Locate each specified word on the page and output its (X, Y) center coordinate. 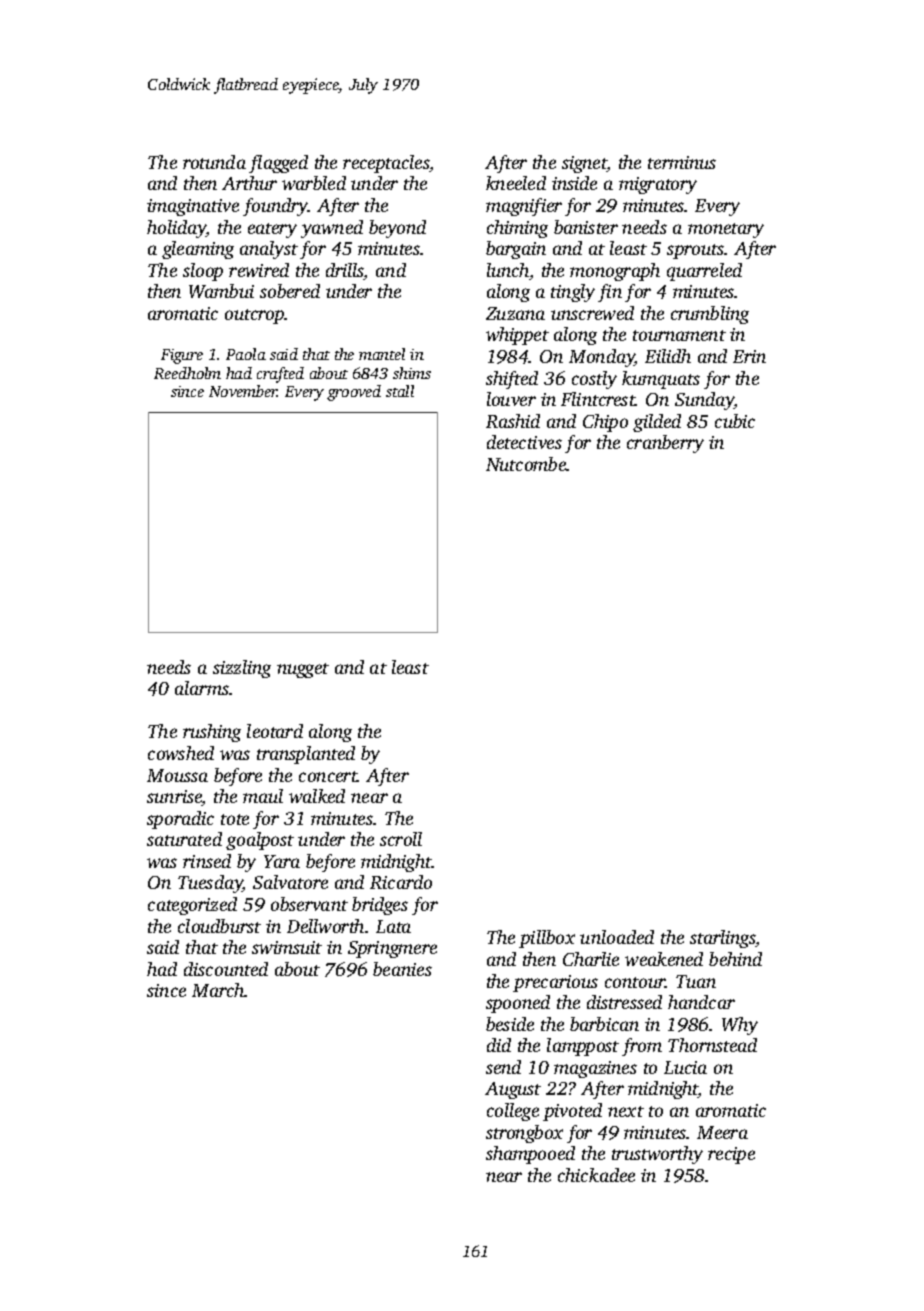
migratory (658, 185)
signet (584, 164)
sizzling (242, 669)
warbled (314, 183)
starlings (723, 939)
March (218, 990)
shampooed (530, 1155)
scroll (401, 839)
